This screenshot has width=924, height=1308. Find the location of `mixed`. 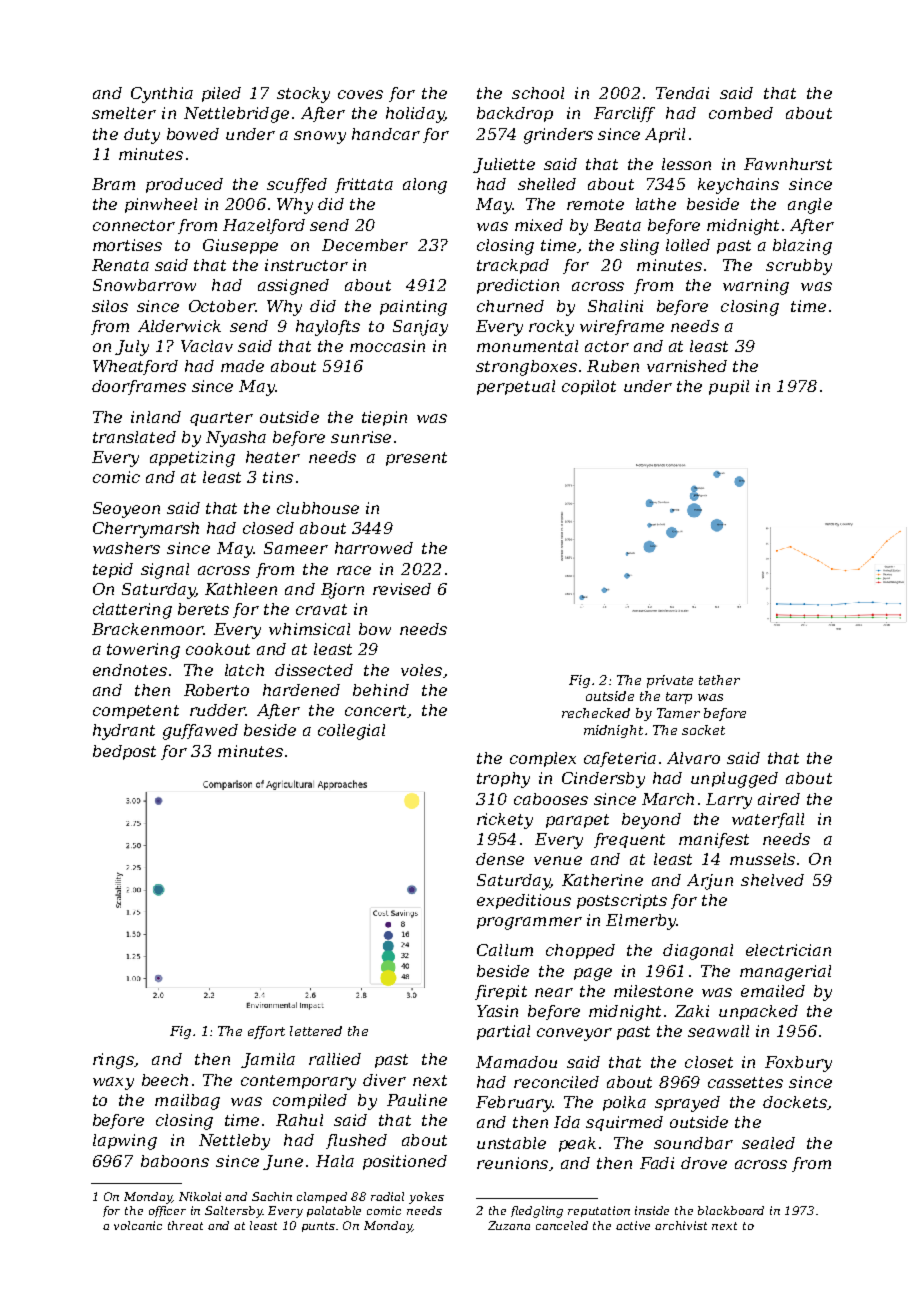

mixed is located at coordinates (539, 225).
